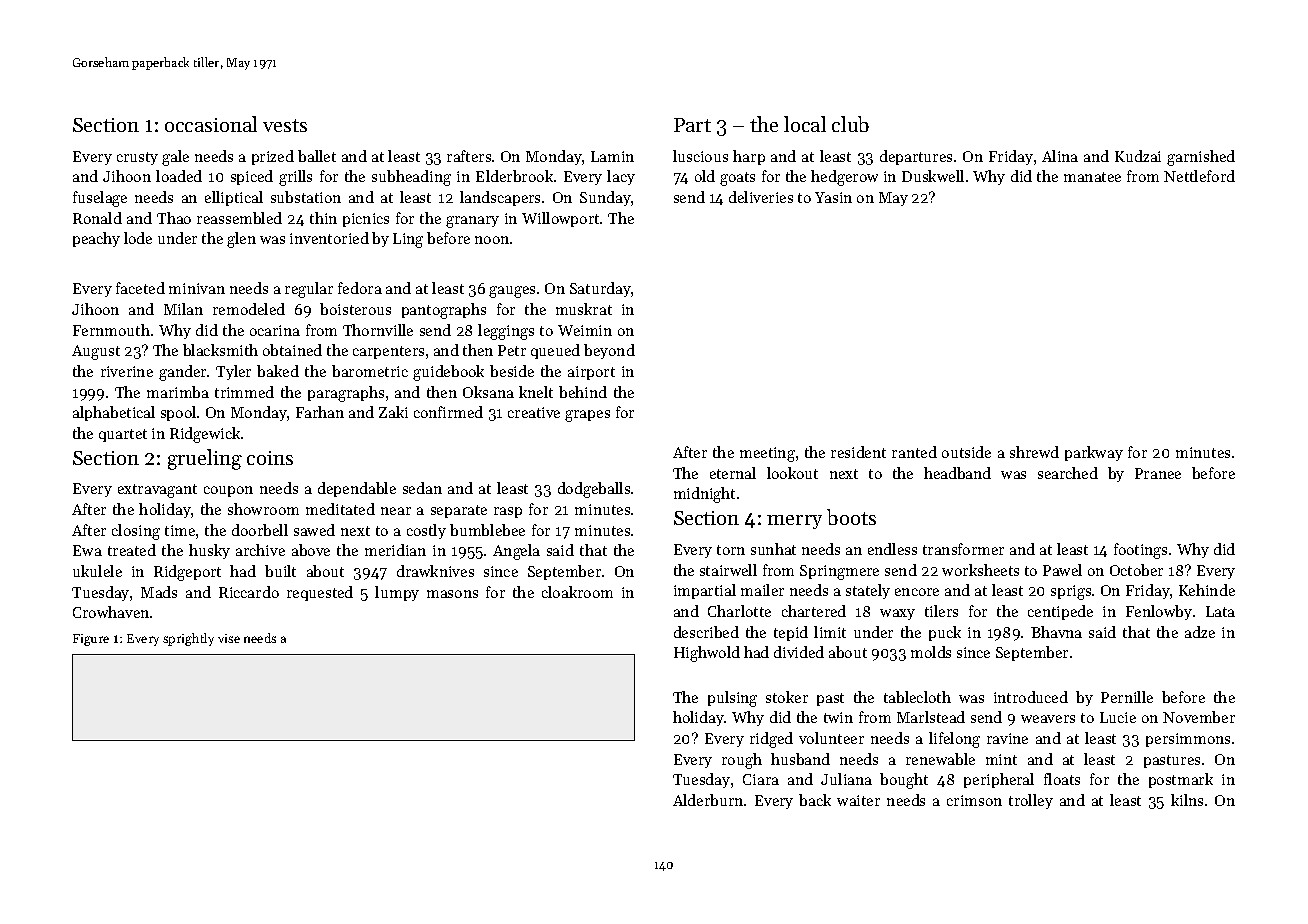 This screenshot has height=924, width=1308. Describe the element at coordinates (767, 454) in the screenshot. I see `meeting` at that location.
